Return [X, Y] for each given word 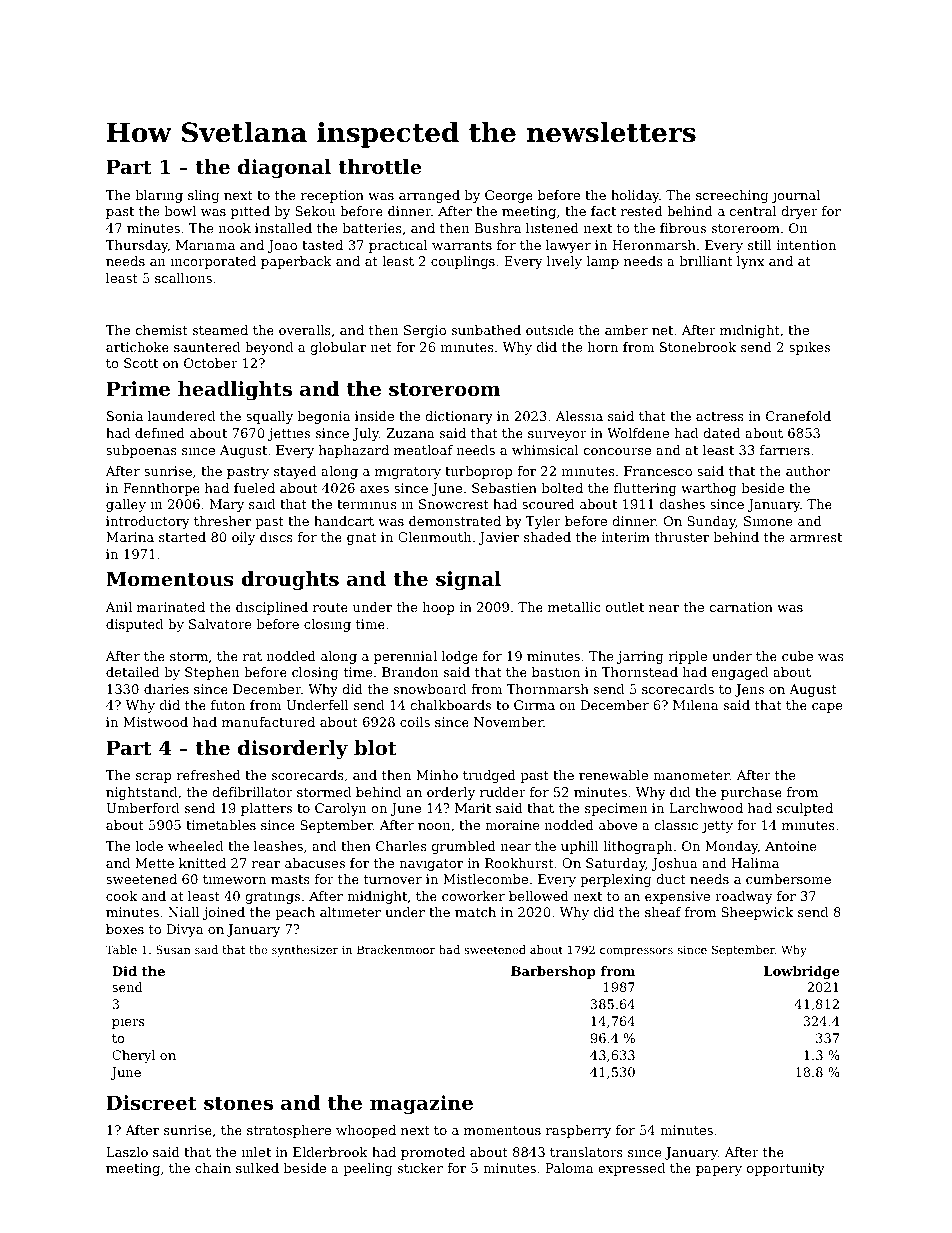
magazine [421, 1105]
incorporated [213, 262]
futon [228, 705]
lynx [750, 262]
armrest [816, 537]
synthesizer [305, 951]
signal [468, 581]
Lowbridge [802, 972]
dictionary [459, 417]
